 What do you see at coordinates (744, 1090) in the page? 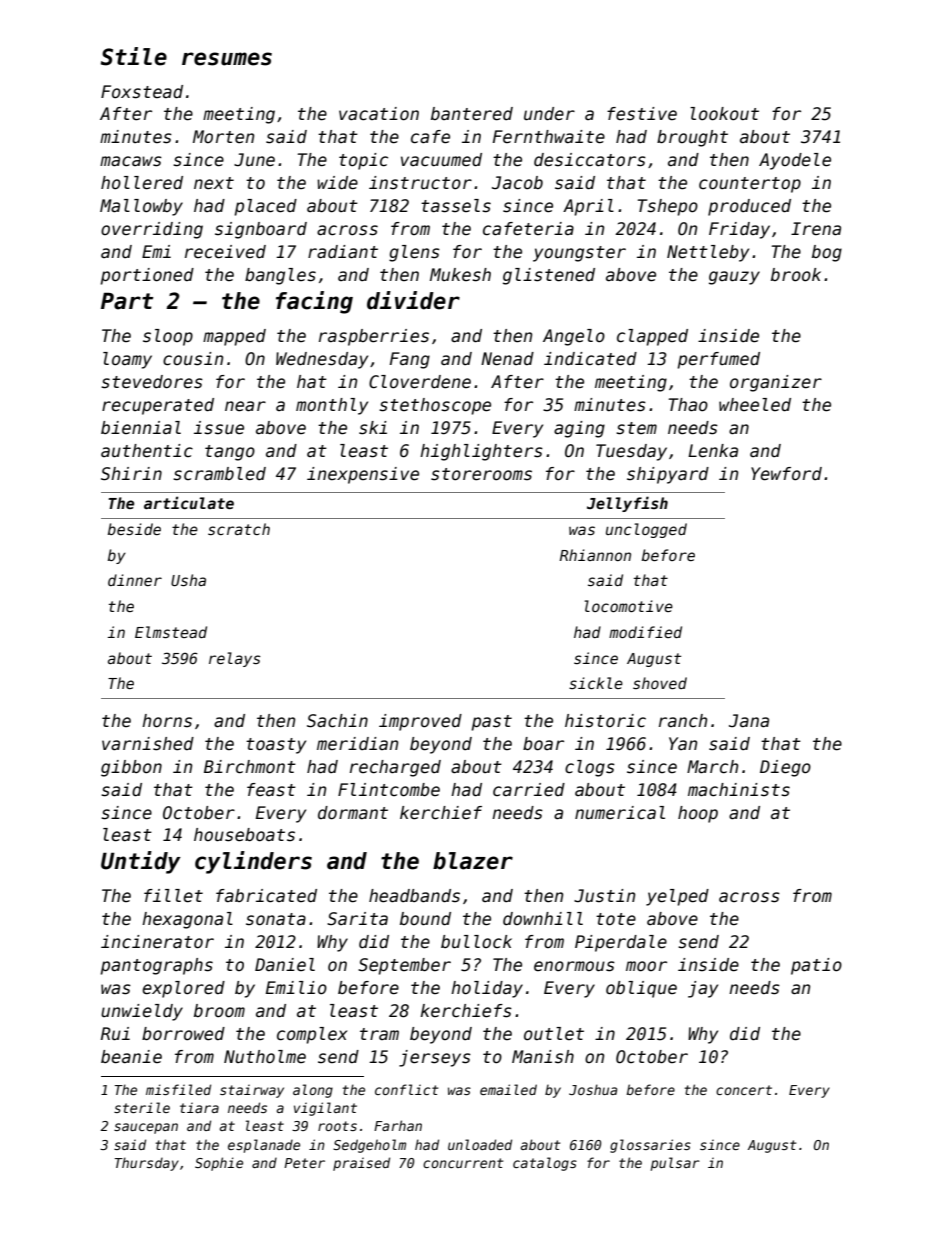
I see `concert` at bounding box center [744, 1090].
